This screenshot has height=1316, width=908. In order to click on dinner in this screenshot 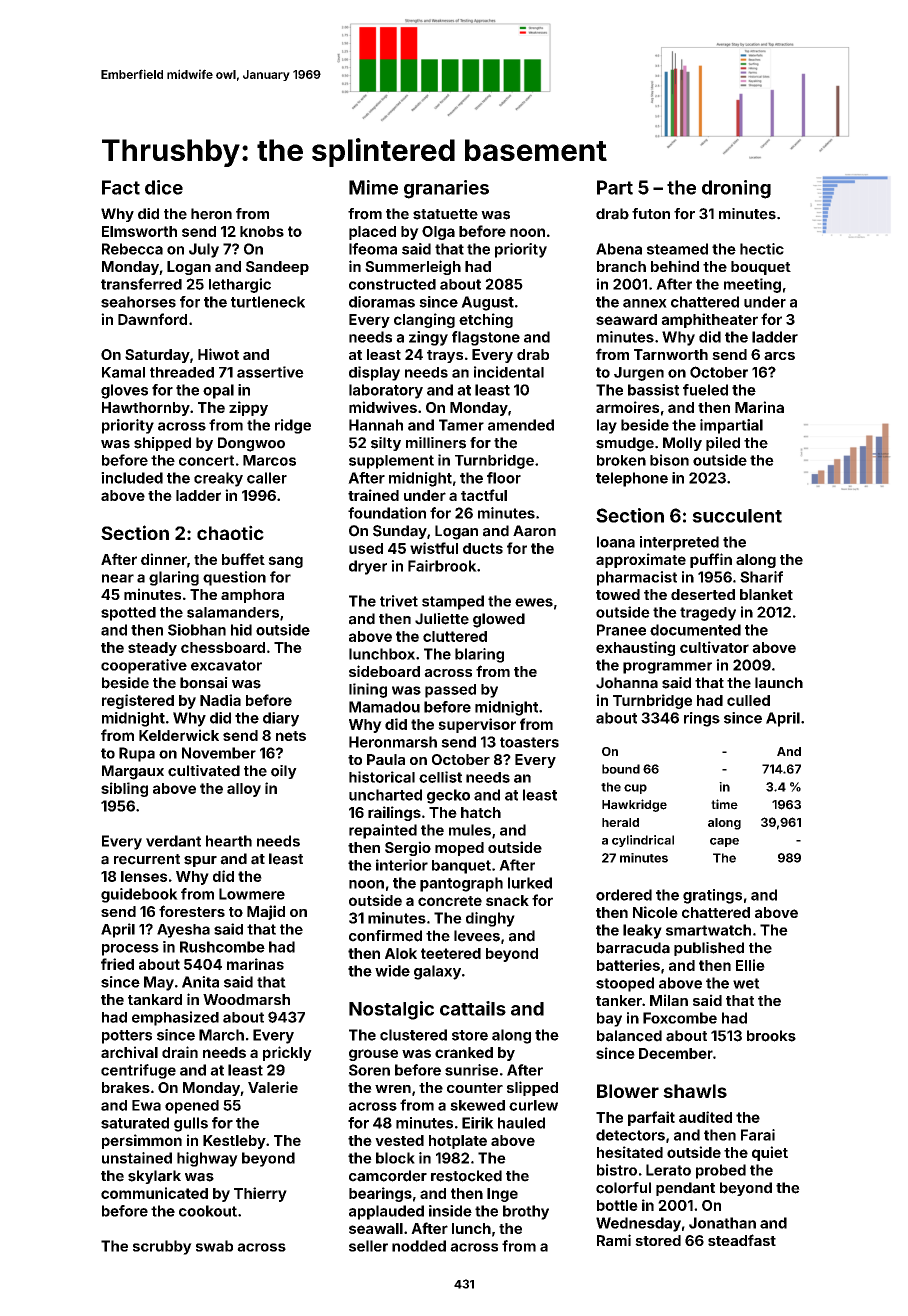, I will do `click(164, 559)`.
